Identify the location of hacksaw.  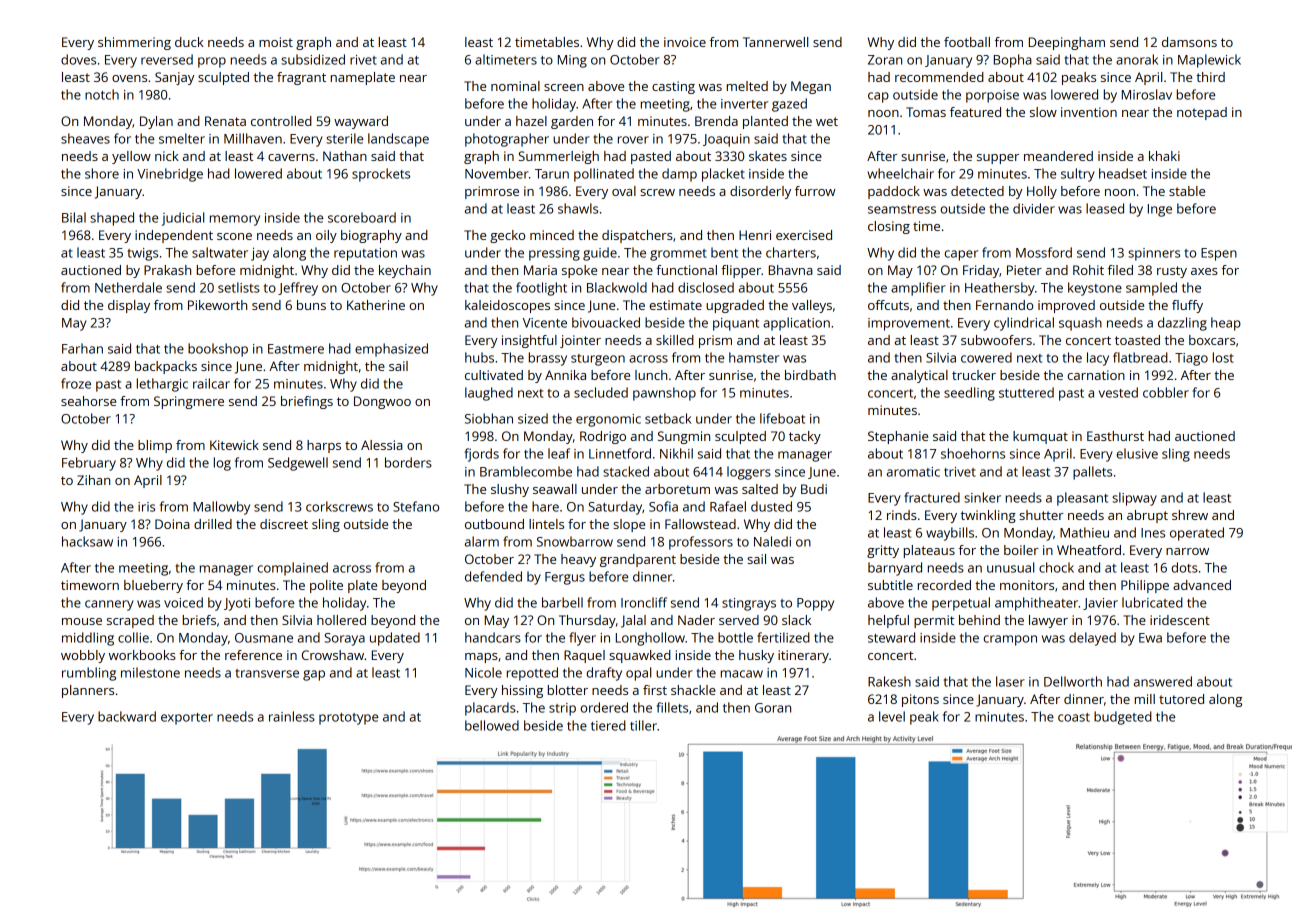
(87, 541).
